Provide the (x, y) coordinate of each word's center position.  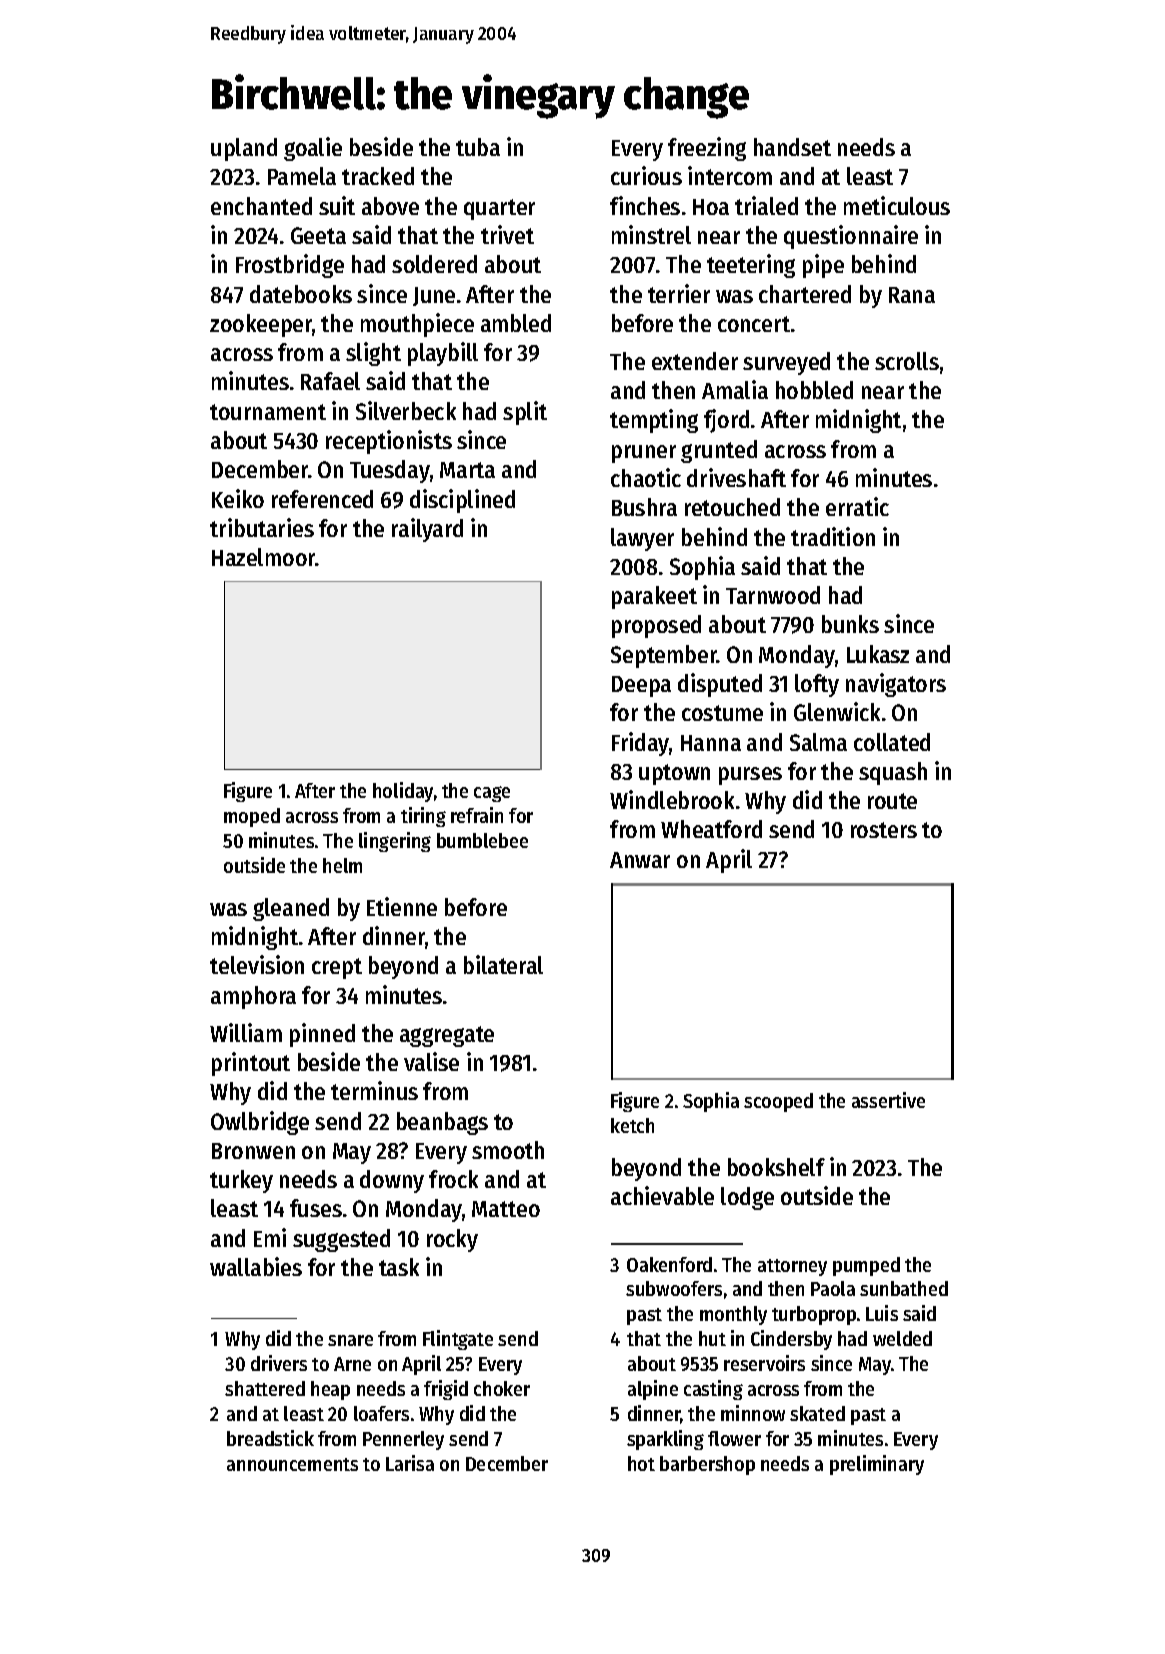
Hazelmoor (264, 557)
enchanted (261, 206)
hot (641, 1463)
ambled (516, 323)
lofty (817, 685)
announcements (292, 1464)
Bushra (644, 507)
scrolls (907, 361)
